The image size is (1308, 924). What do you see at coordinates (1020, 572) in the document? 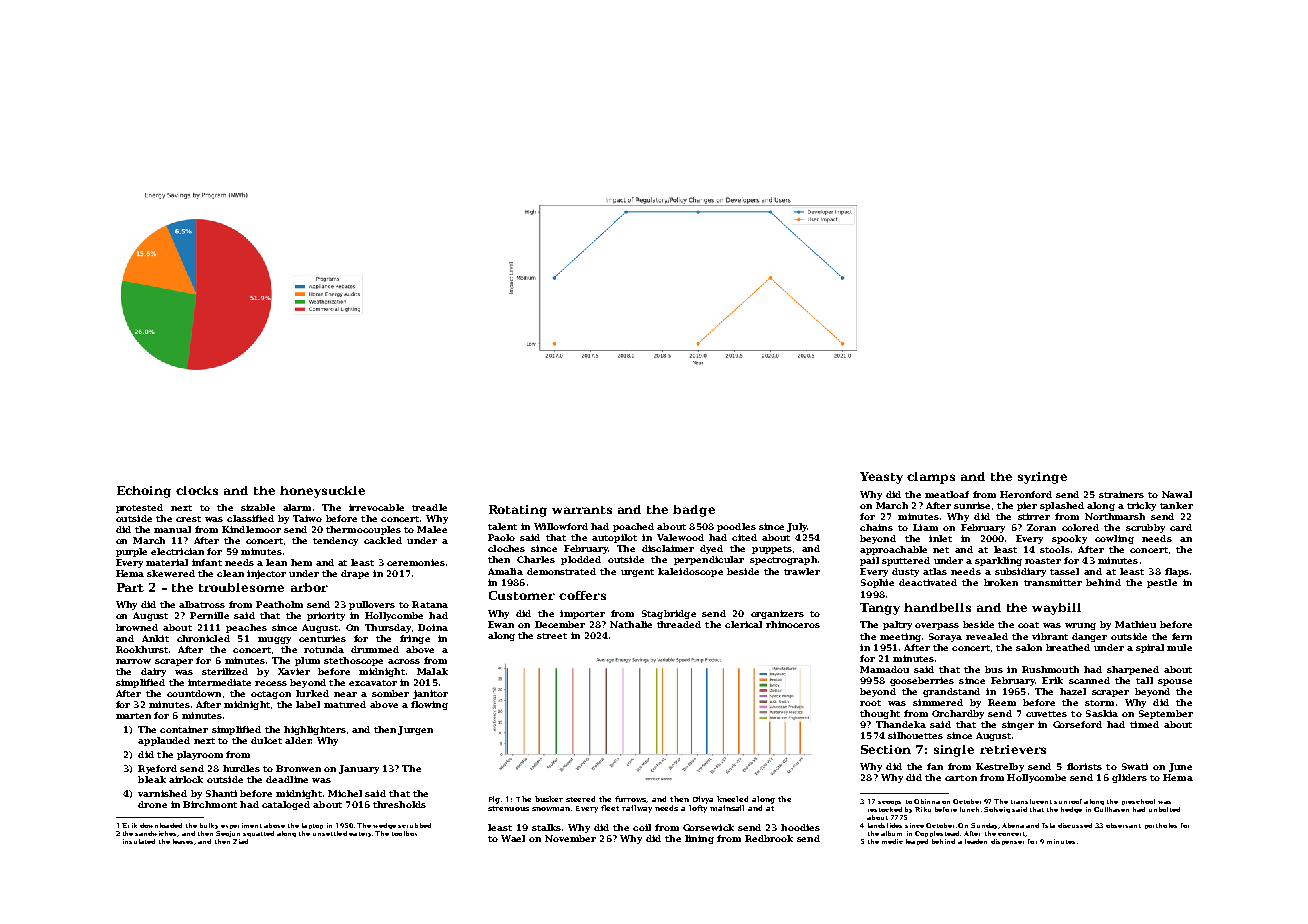
I see `subsidiary` at bounding box center [1020, 572].
